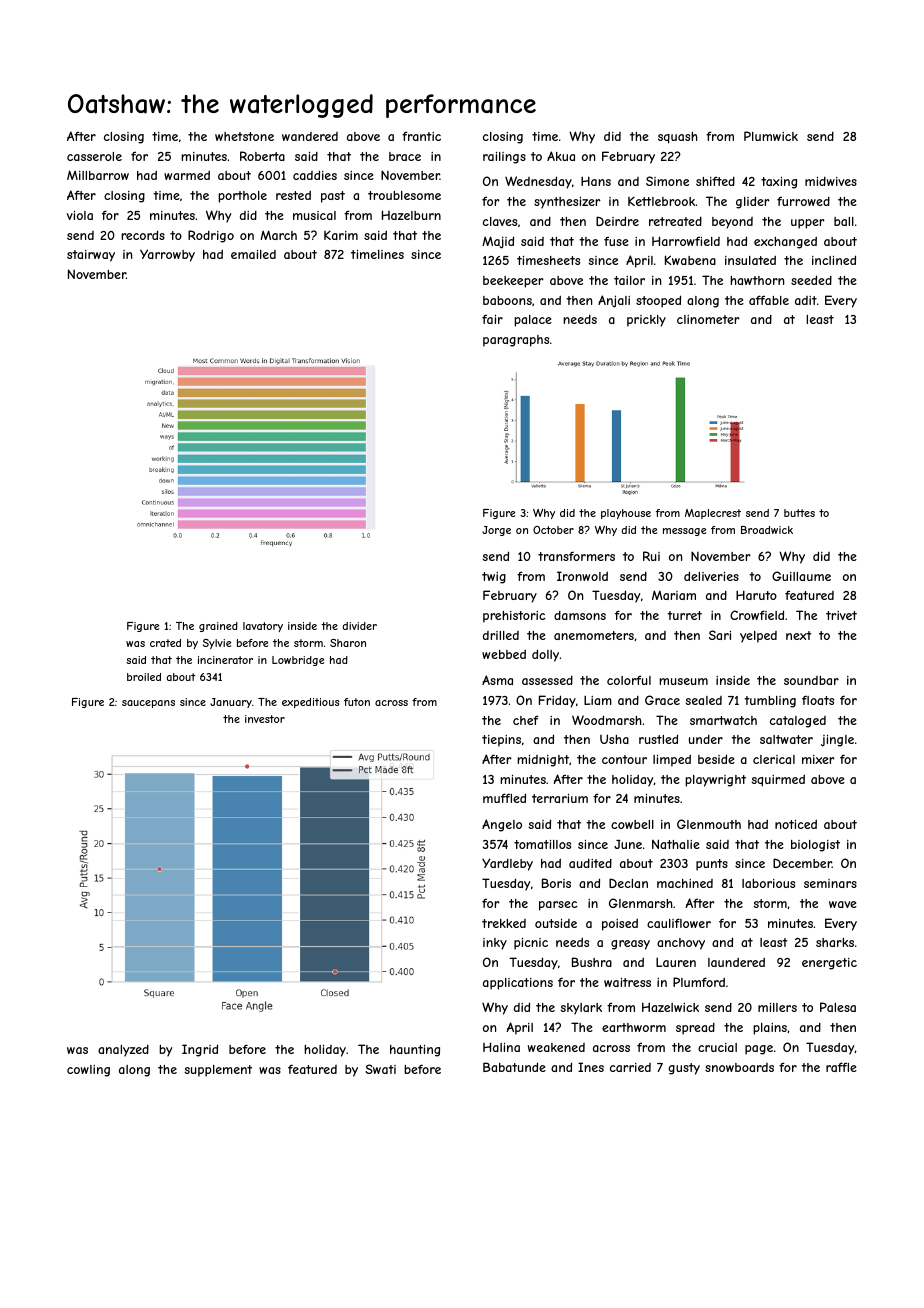 Image resolution: width=924 pixels, height=1308 pixels. I want to click on anchovy, so click(681, 944).
